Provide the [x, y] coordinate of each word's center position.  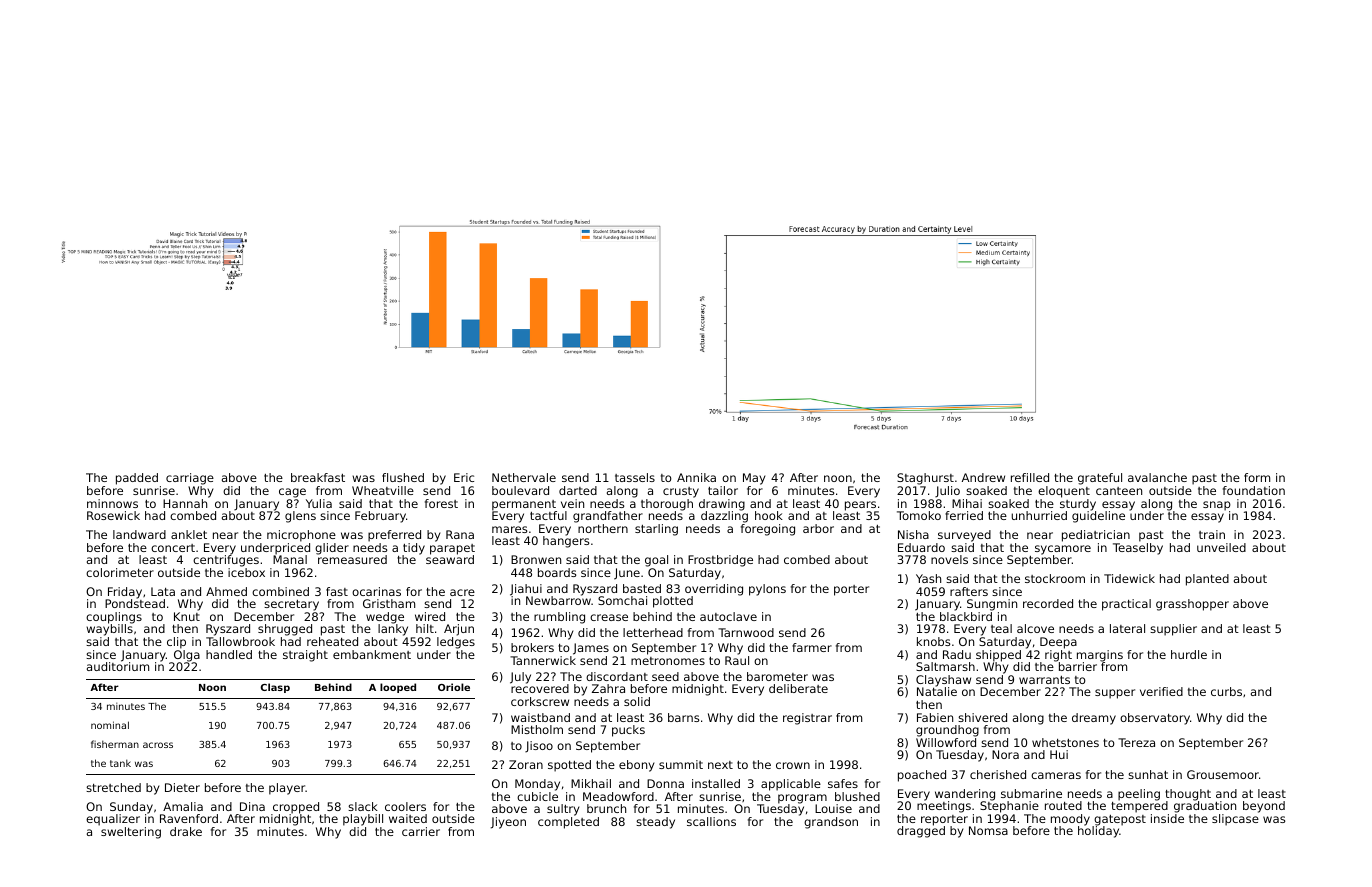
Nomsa [988, 830]
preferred [394, 536]
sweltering [131, 833]
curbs [1226, 691]
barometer [777, 676]
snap [1217, 506]
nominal [110, 725]
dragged [921, 832]
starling [656, 530]
